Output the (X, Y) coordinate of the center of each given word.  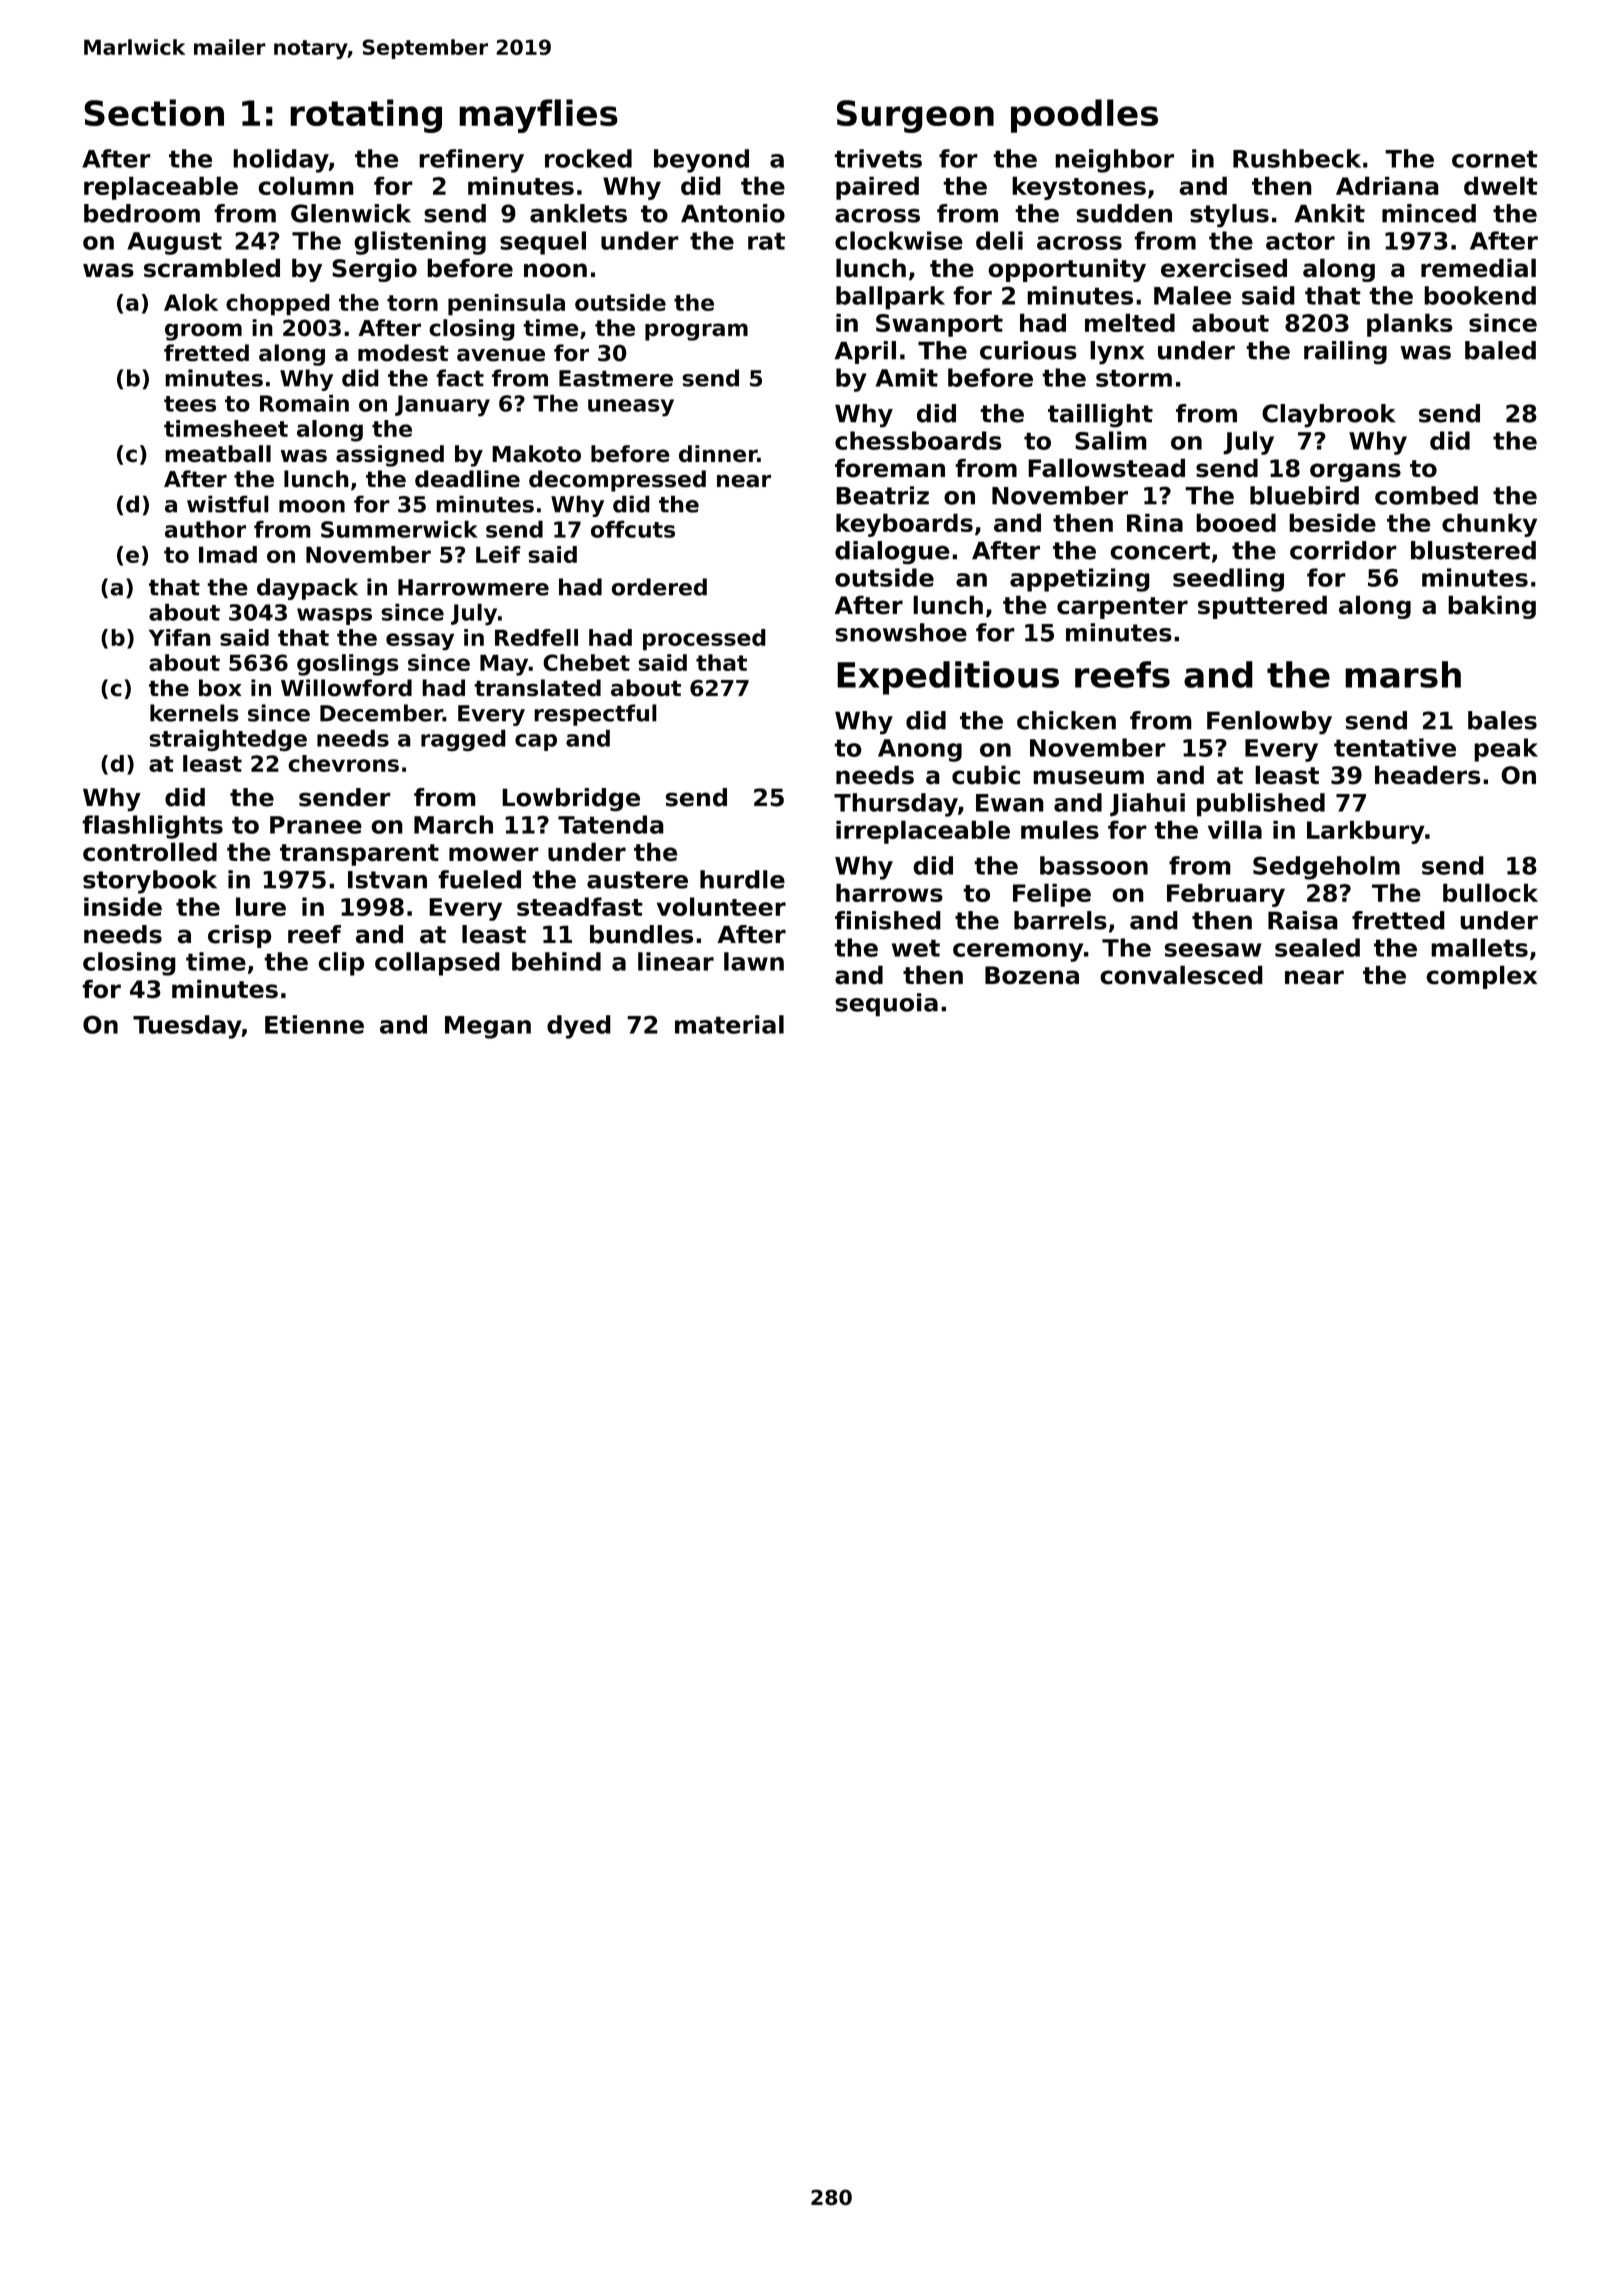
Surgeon (915, 116)
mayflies (538, 116)
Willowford (346, 688)
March (453, 824)
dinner (718, 454)
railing (1345, 353)
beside (1332, 522)
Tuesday (187, 1027)
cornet (1495, 159)
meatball (218, 454)
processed (704, 640)
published (1261, 805)
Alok (191, 302)
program (696, 332)
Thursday (896, 805)
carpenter (1122, 608)
